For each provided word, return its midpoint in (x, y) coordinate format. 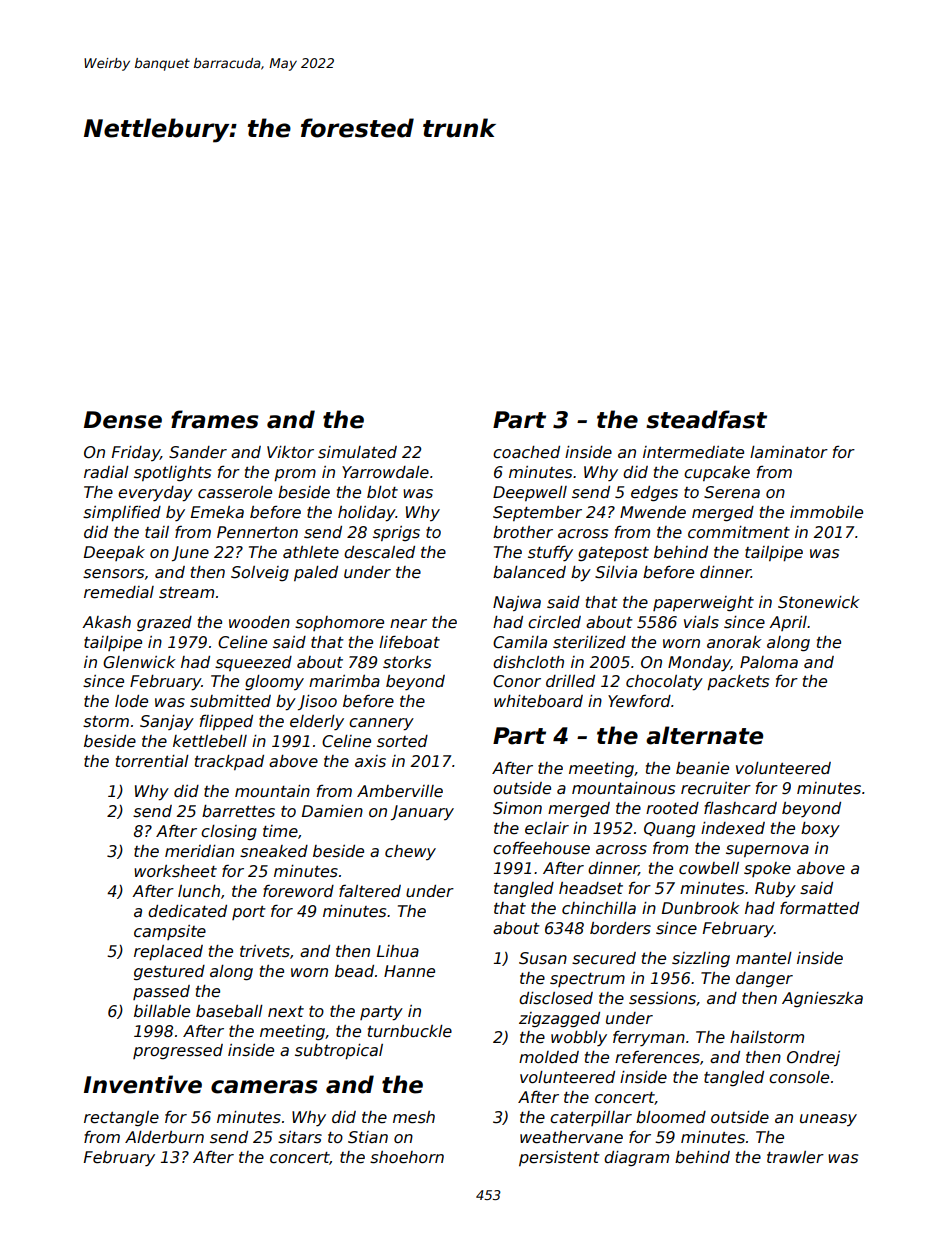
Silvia (616, 572)
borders (620, 928)
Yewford (639, 701)
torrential (152, 761)
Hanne (409, 971)
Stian (368, 1137)
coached (526, 452)
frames (215, 419)
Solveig (260, 573)
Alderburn (164, 1137)
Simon (517, 808)
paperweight (703, 603)
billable (162, 1011)
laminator (789, 452)
